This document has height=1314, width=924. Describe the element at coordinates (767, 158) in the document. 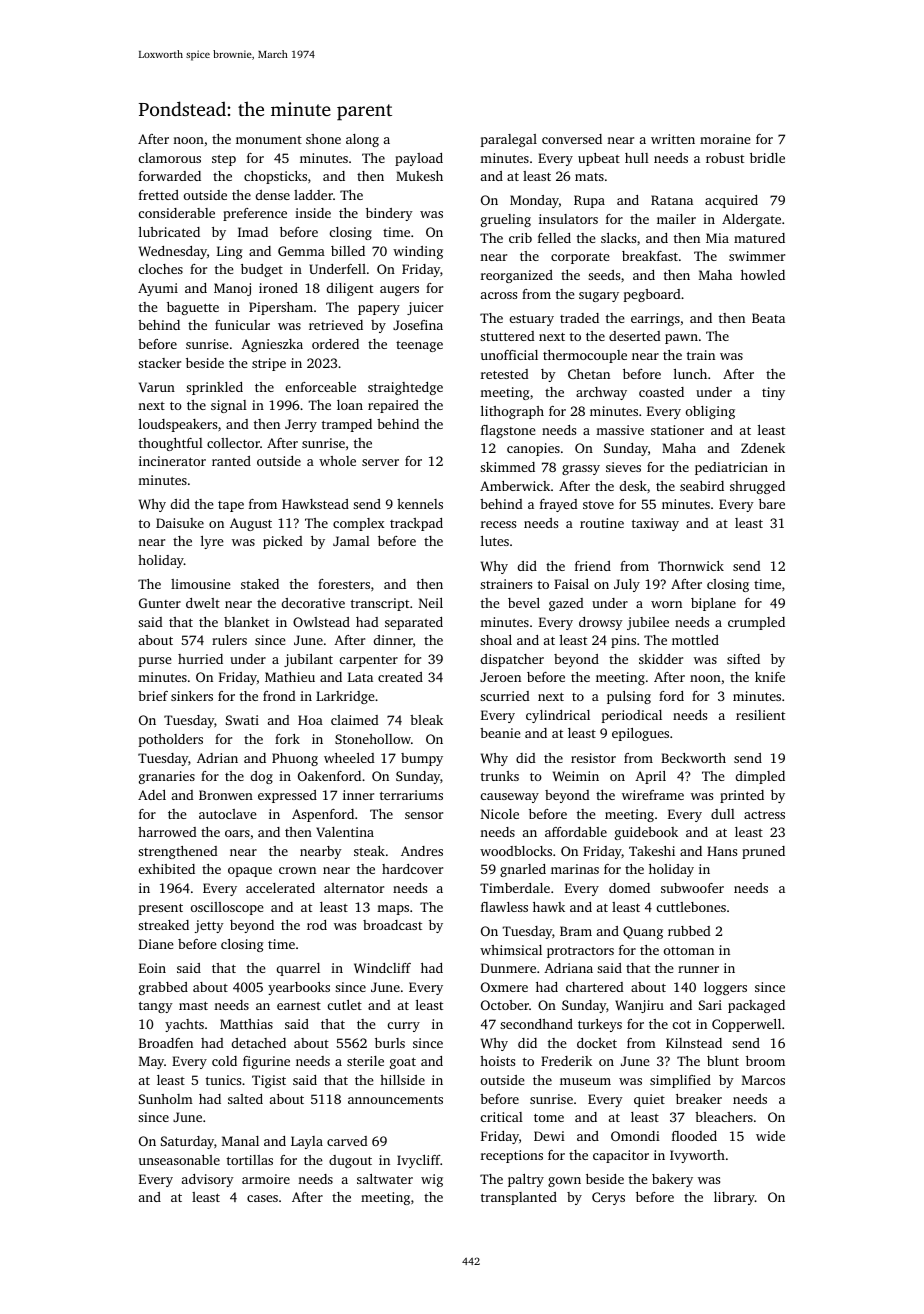

I see `bridle` at that location.
